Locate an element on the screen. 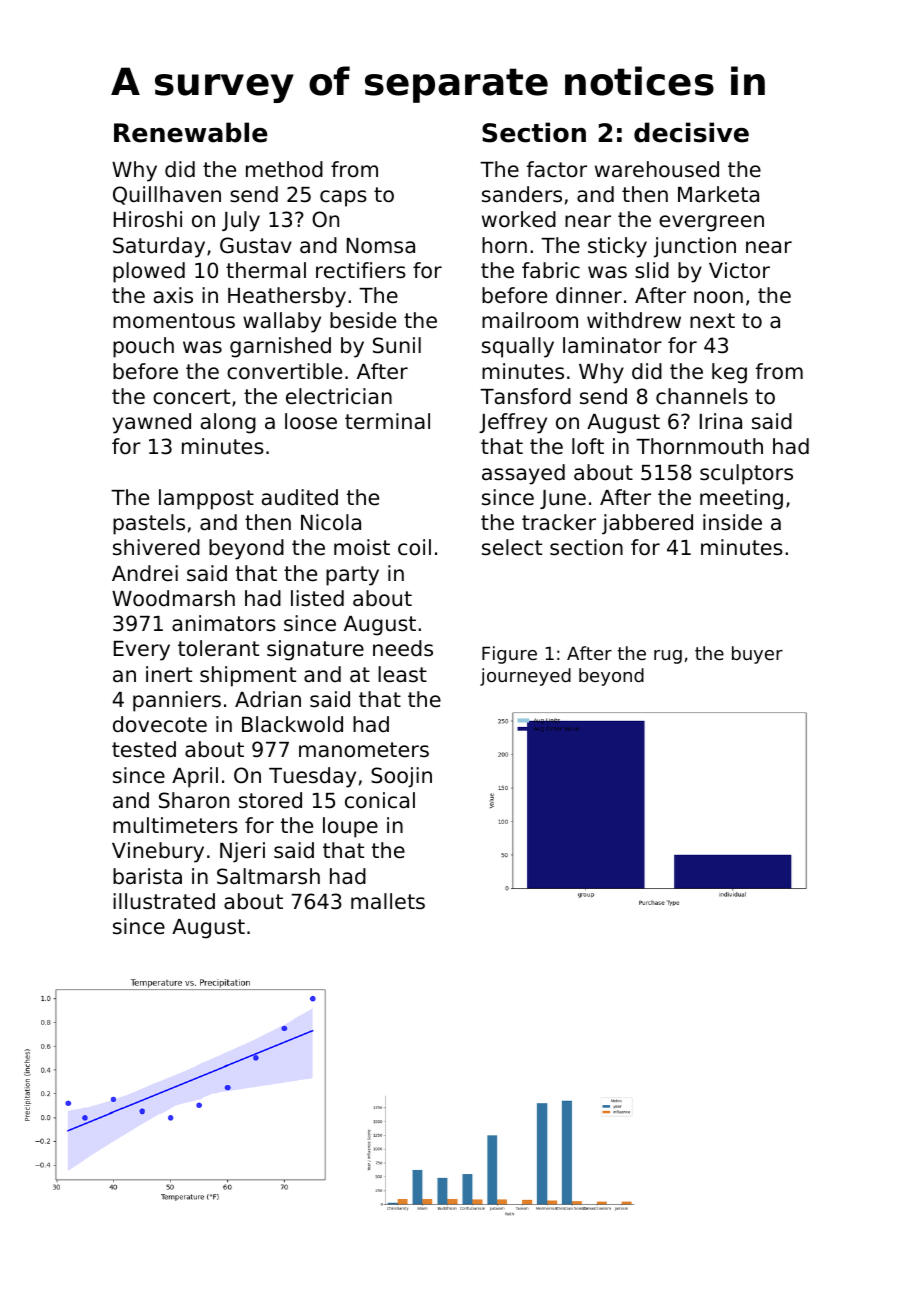  mallets is located at coordinates (388, 901).
